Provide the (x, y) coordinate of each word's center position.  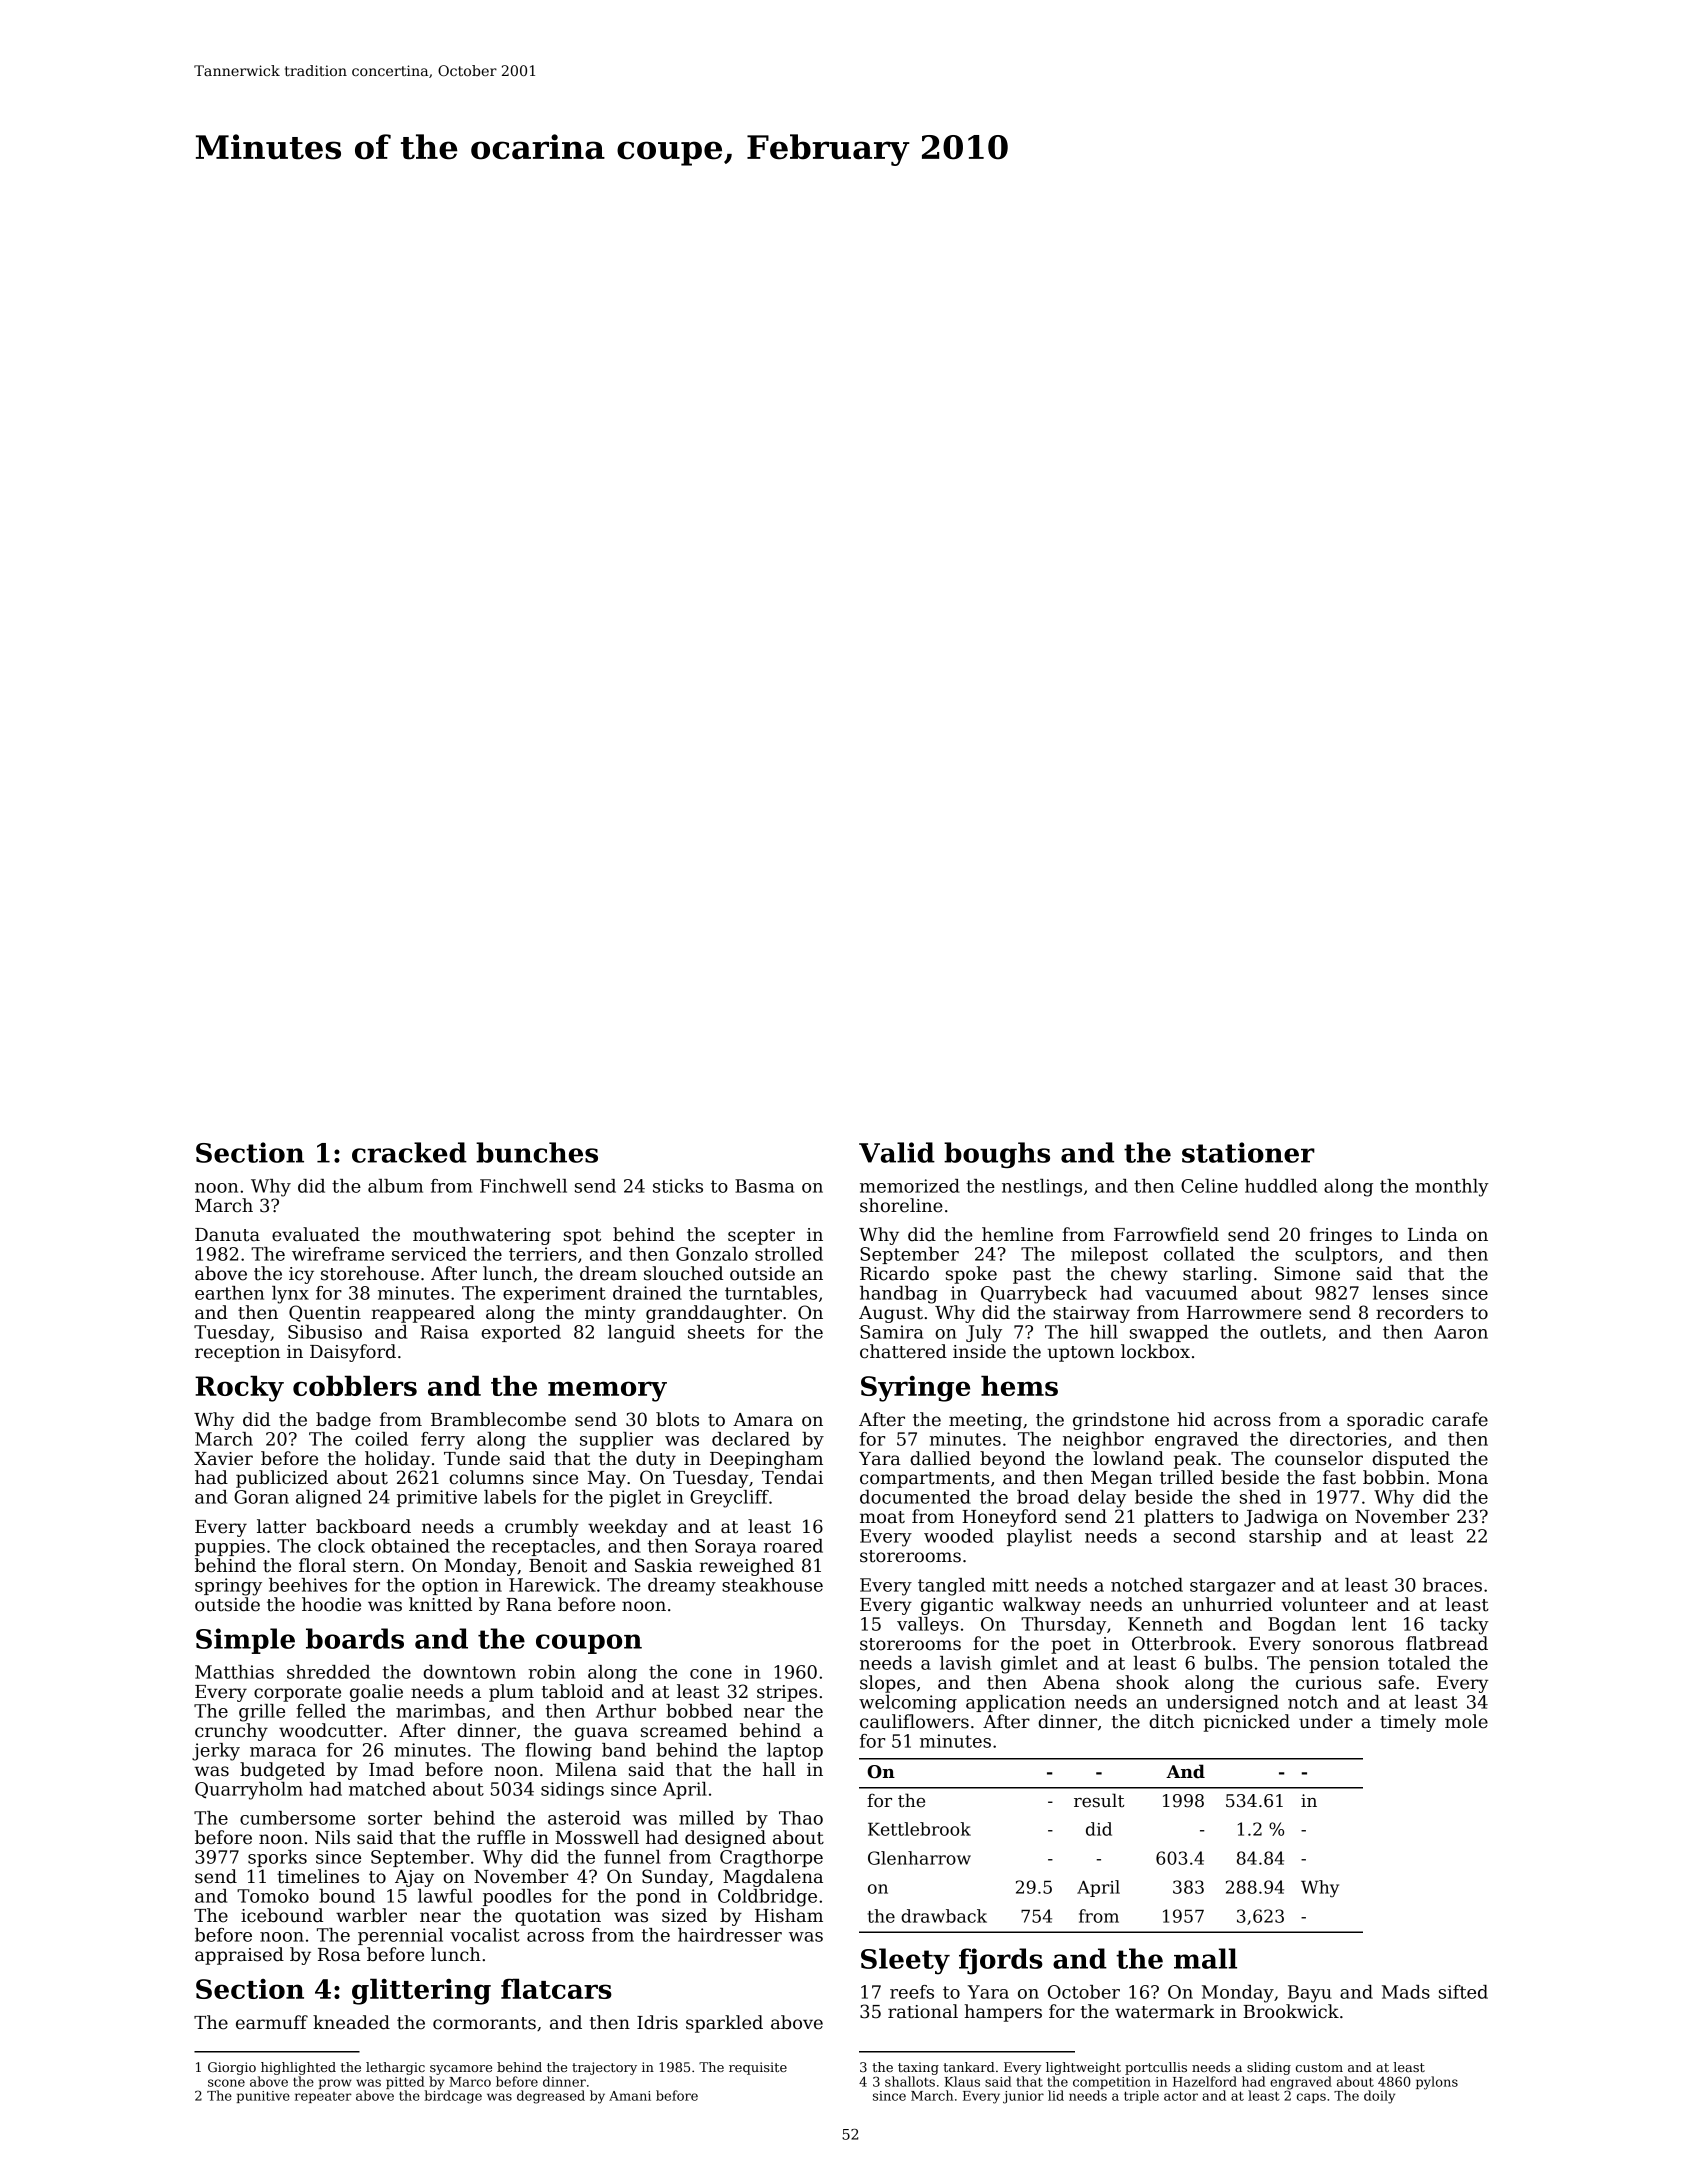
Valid (897, 1152)
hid (1191, 1419)
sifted (1463, 1992)
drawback (944, 1916)
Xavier (223, 1459)
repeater (323, 2097)
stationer (1248, 1152)
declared (751, 1439)
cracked (409, 1152)
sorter (395, 1818)
